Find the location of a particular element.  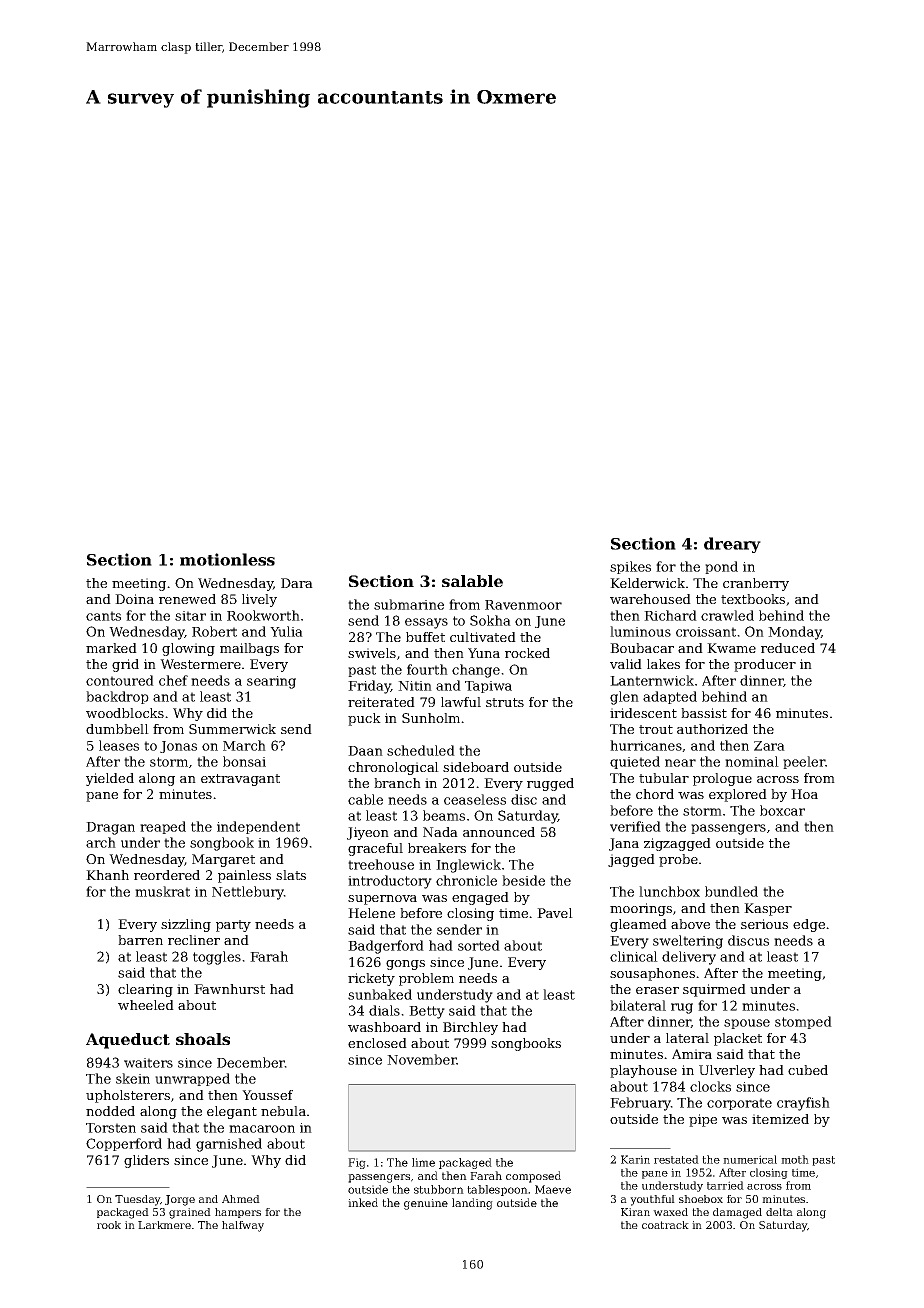

zigzagged is located at coordinates (677, 844).
